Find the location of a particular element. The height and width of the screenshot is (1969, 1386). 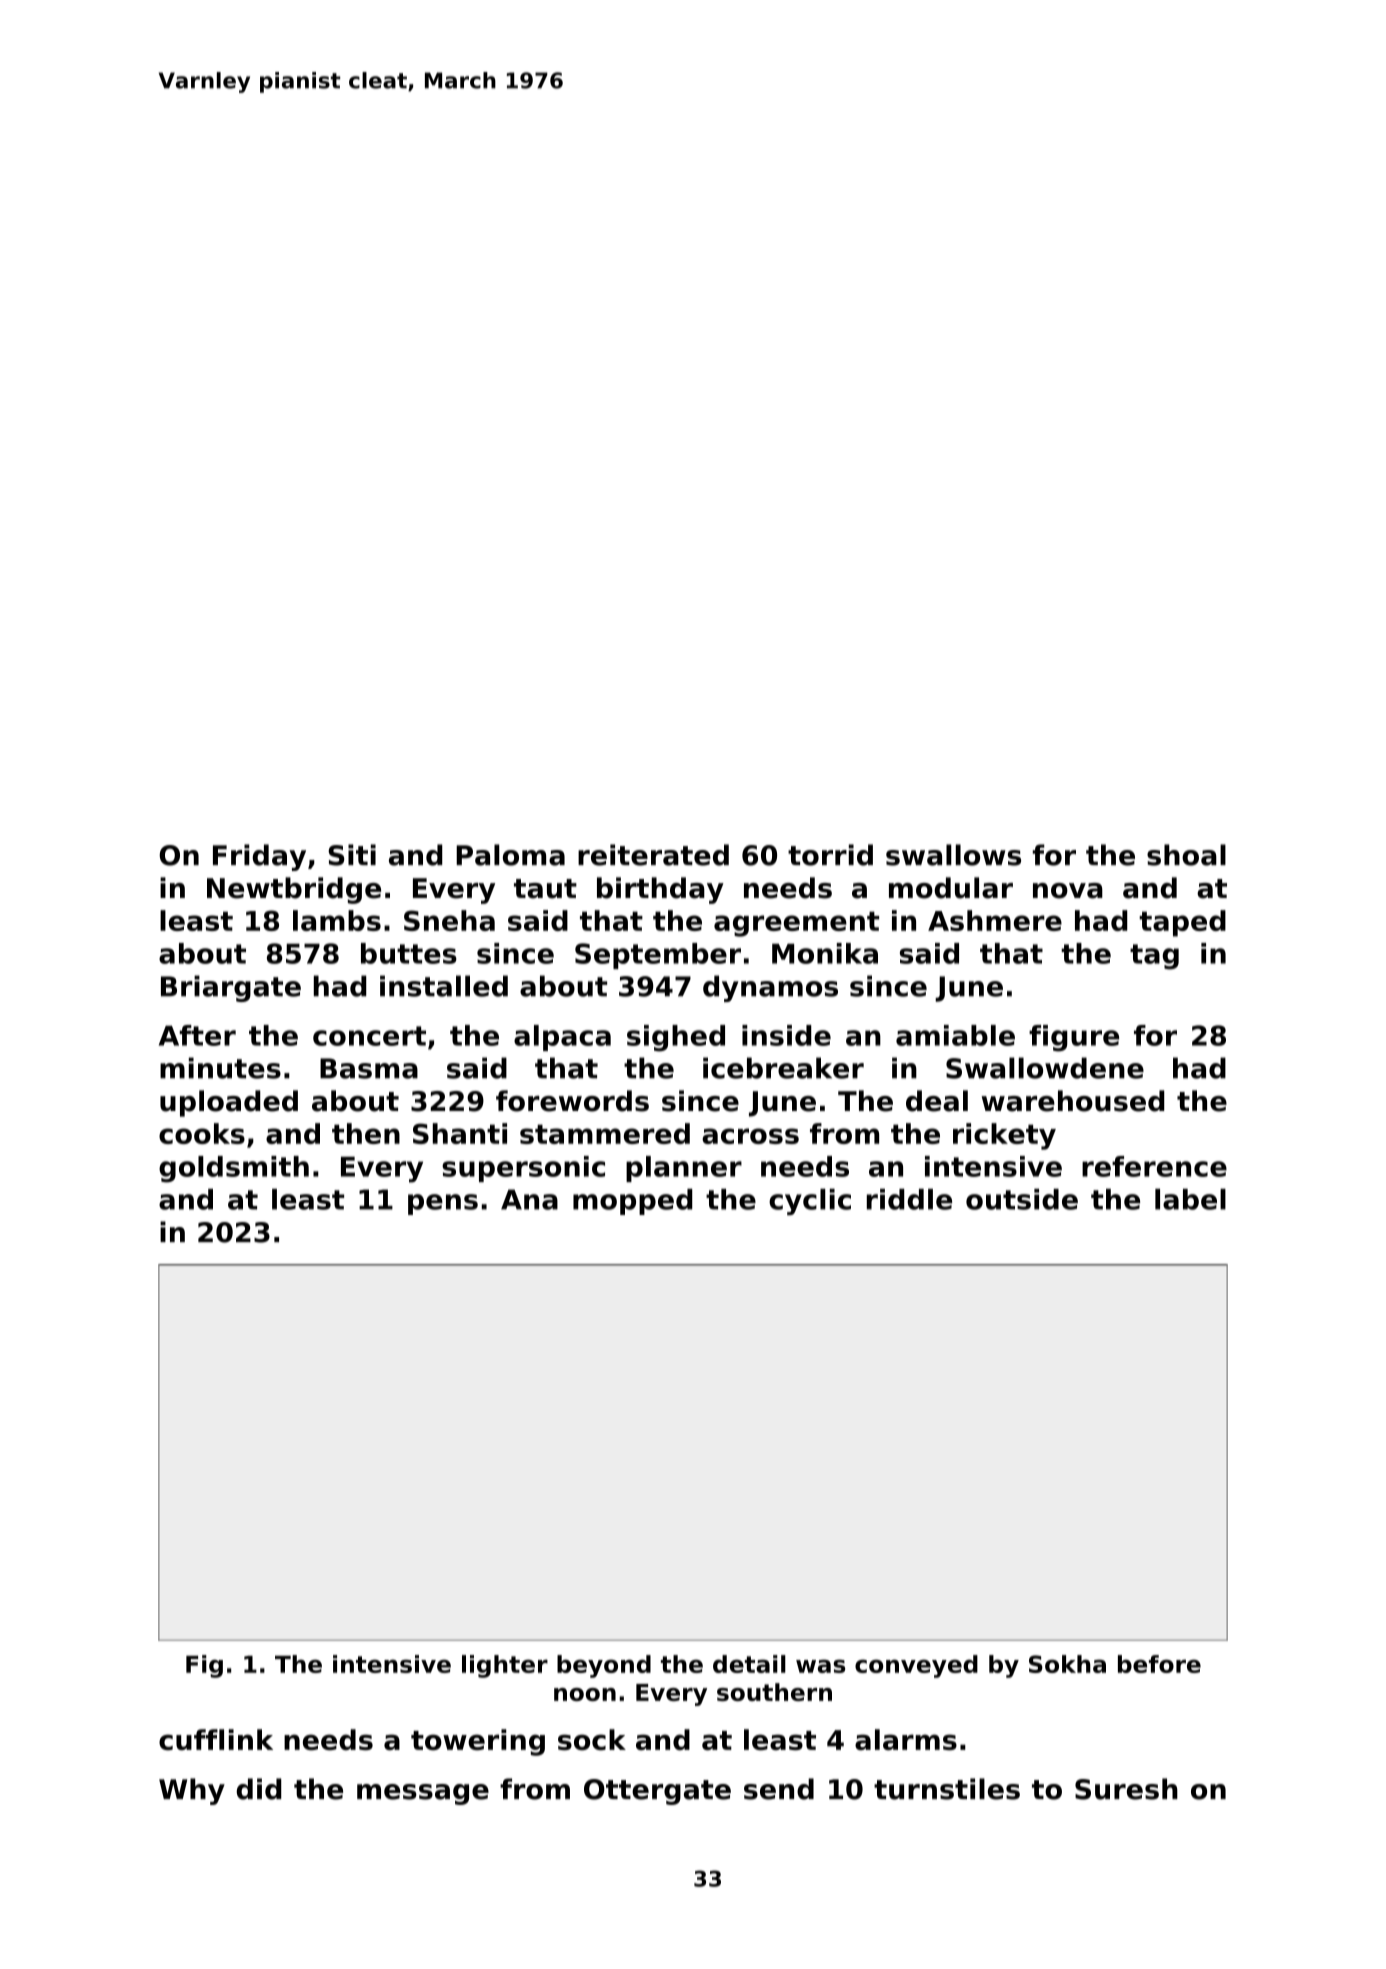

reiterated is located at coordinates (653, 855).
